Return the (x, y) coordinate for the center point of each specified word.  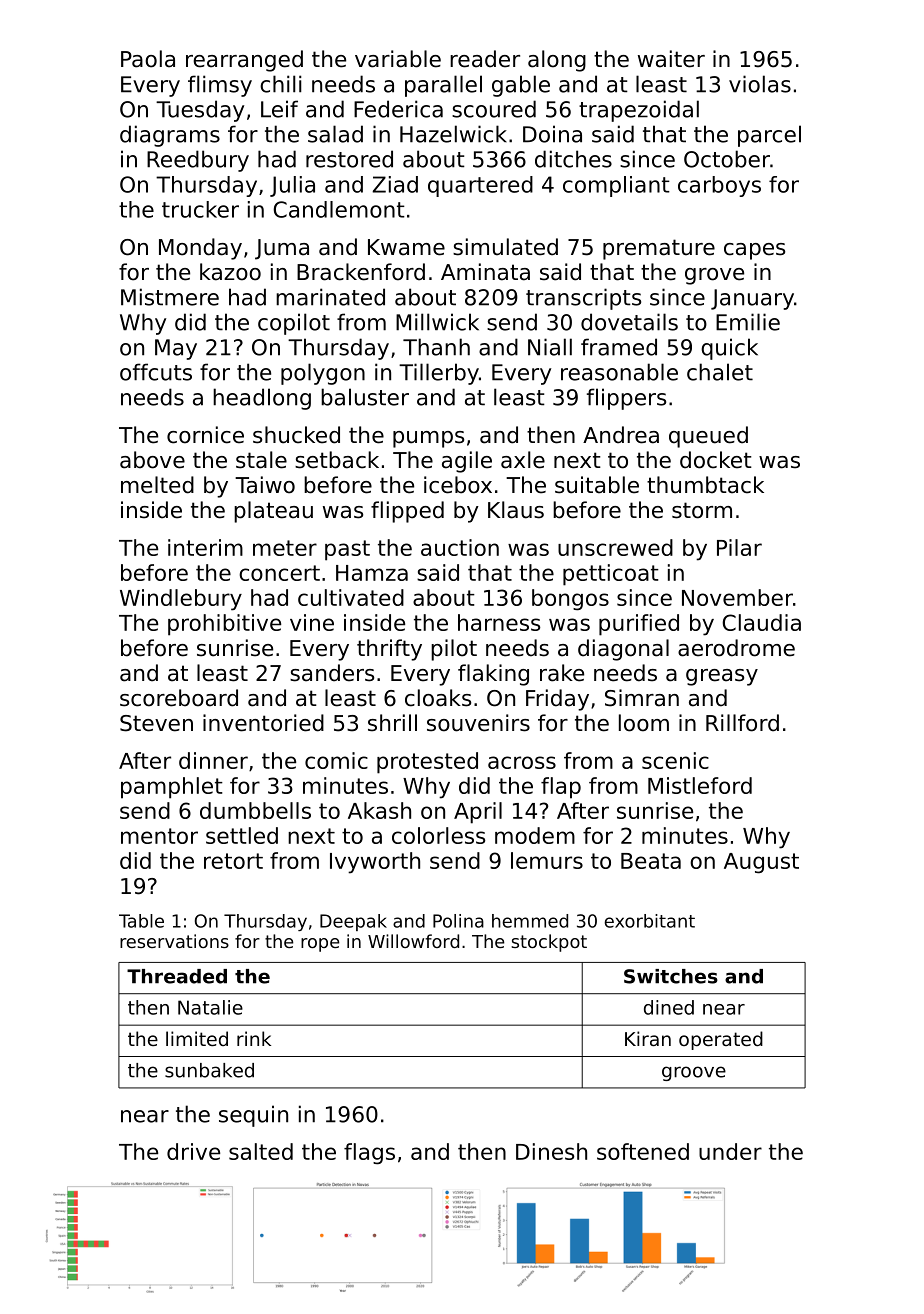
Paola (148, 59)
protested (427, 763)
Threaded (177, 976)
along (557, 61)
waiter (671, 59)
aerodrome (736, 648)
